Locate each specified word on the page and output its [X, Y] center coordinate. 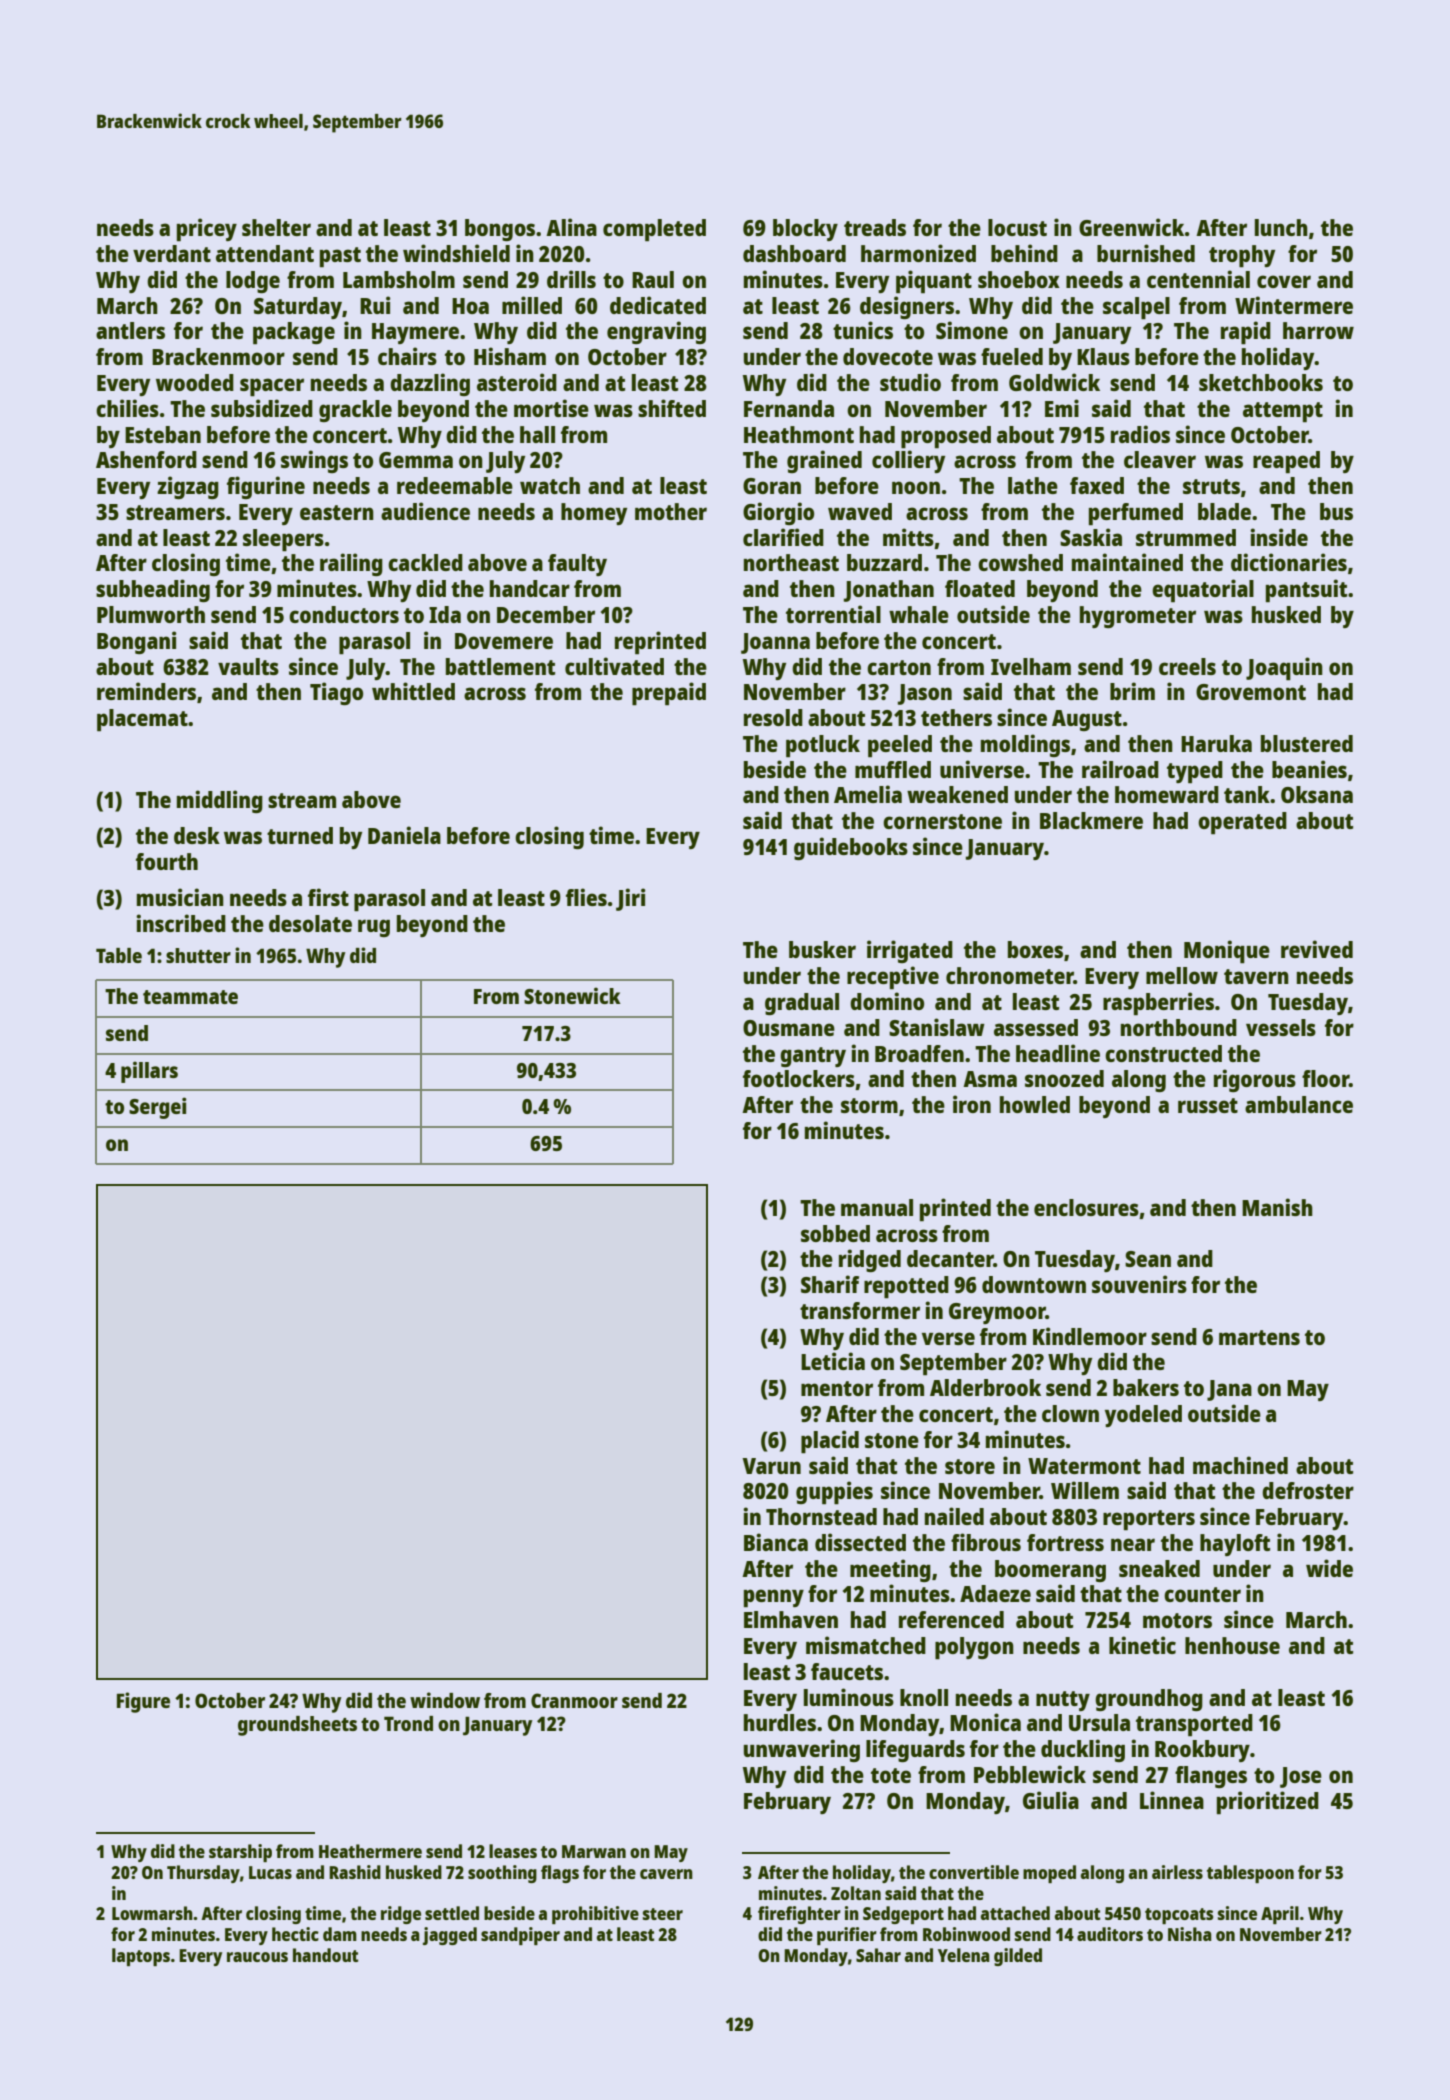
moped [1049, 1874]
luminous [849, 1697]
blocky [805, 230]
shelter [276, 227]
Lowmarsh [152, 1913]
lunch [1281, 227]
